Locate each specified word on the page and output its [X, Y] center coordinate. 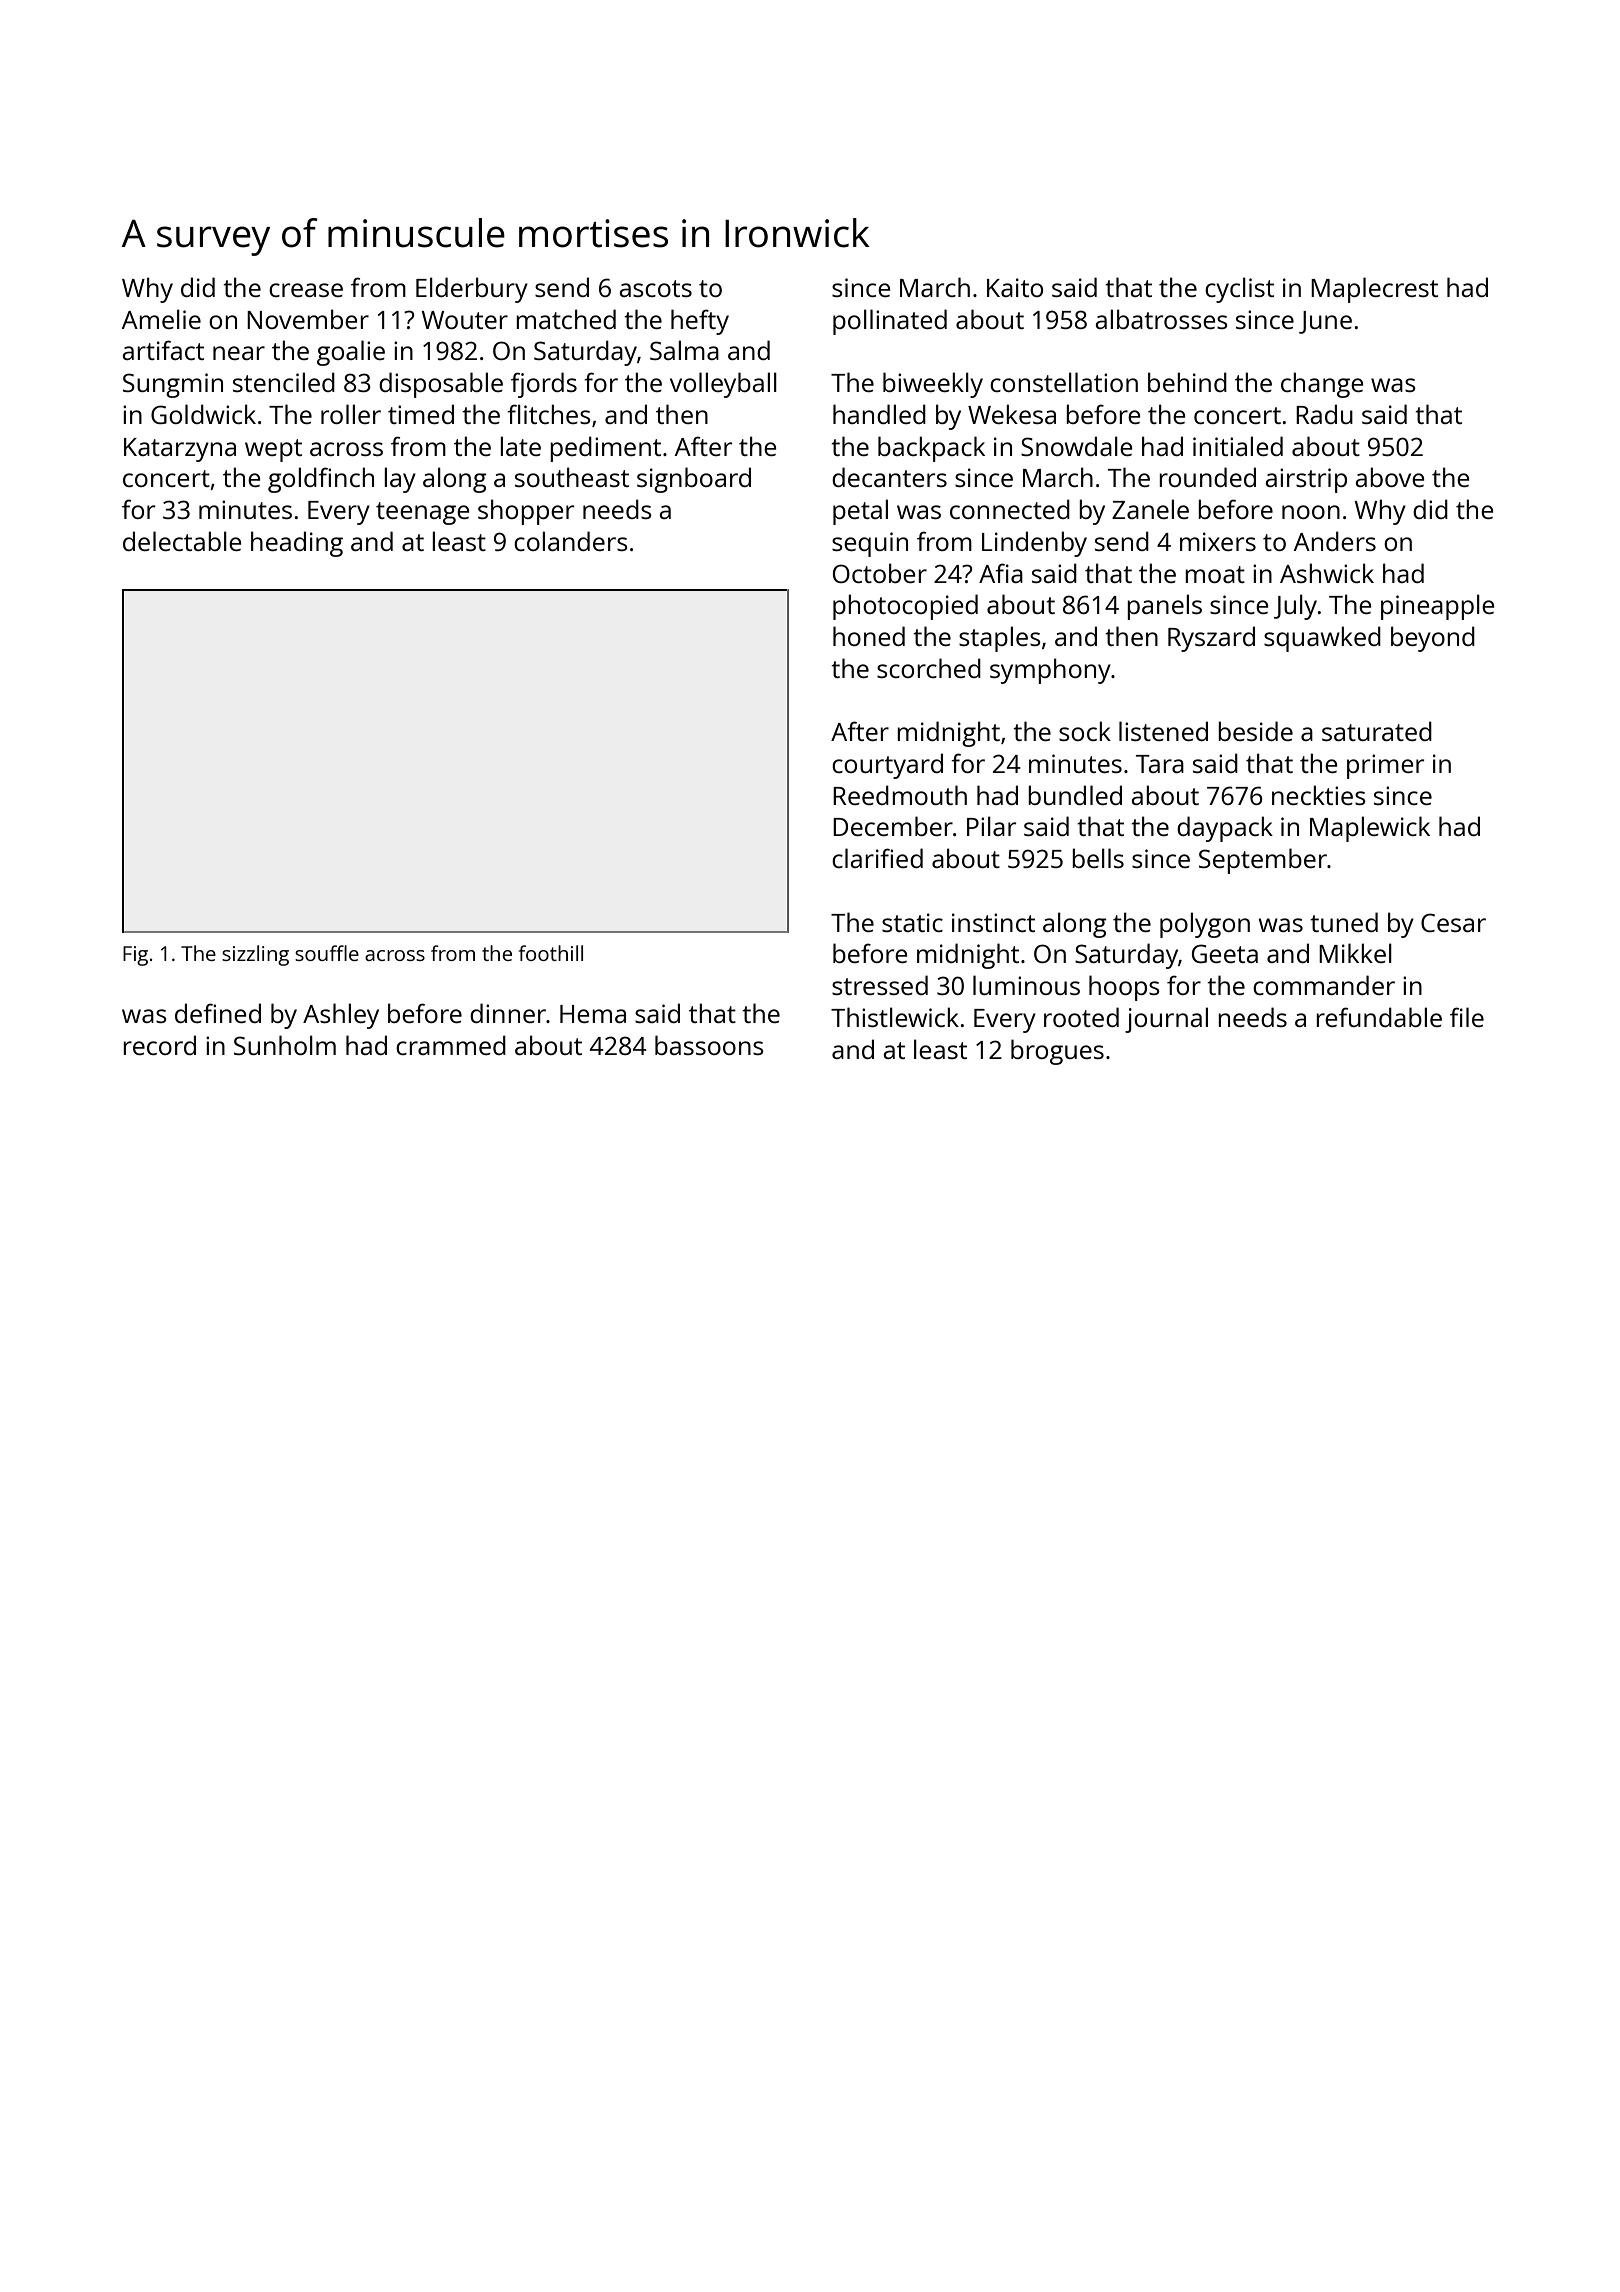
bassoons [709, 1045]
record [159, 1045]
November [308, 319]
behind [1187, 382]
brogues [1057, 1052]
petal [860, 512]
